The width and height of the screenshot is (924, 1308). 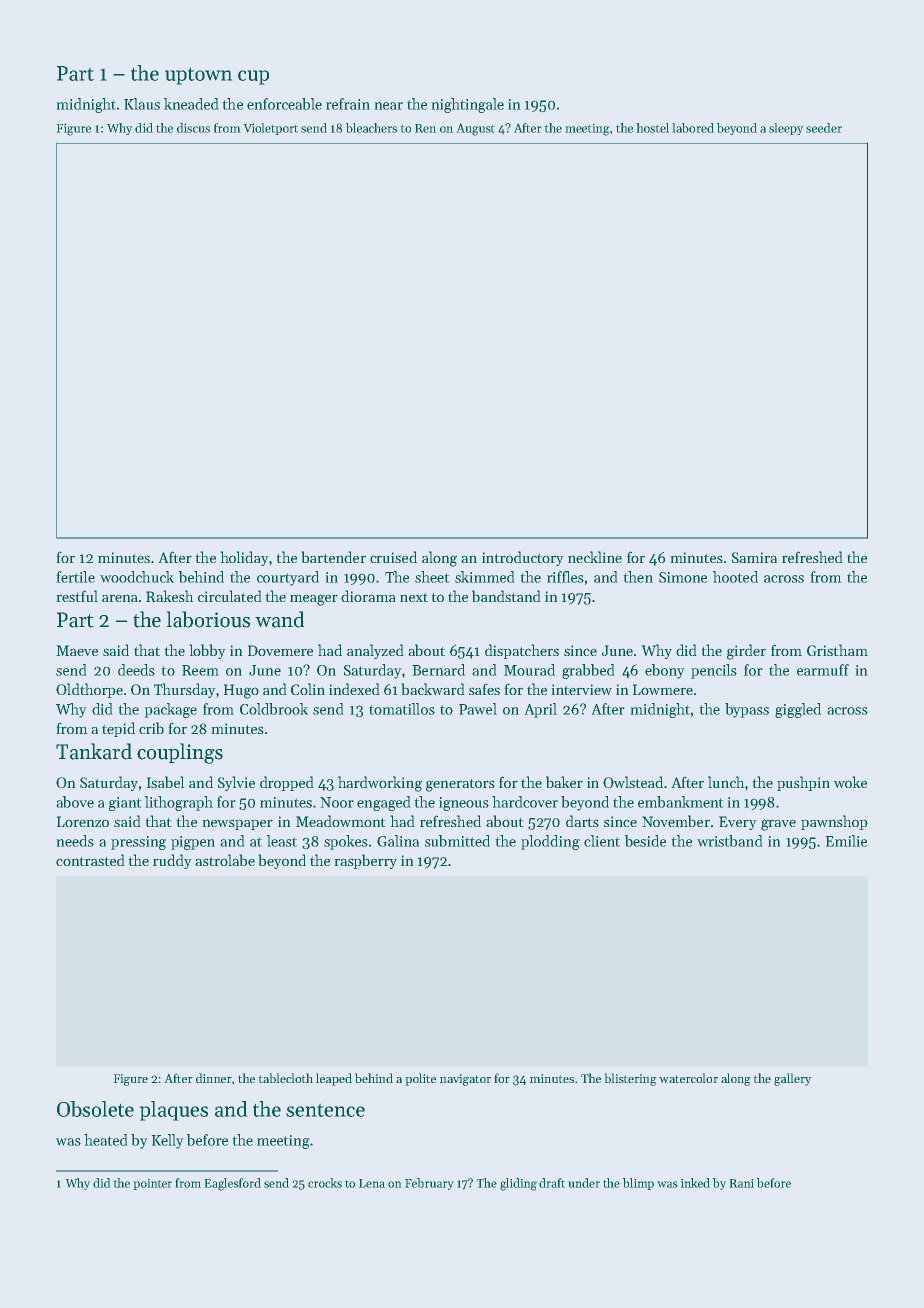 What do you see at coordinates (244, 558) in the screenshot?
I see `holiday` at bounding box center [244, 558].
